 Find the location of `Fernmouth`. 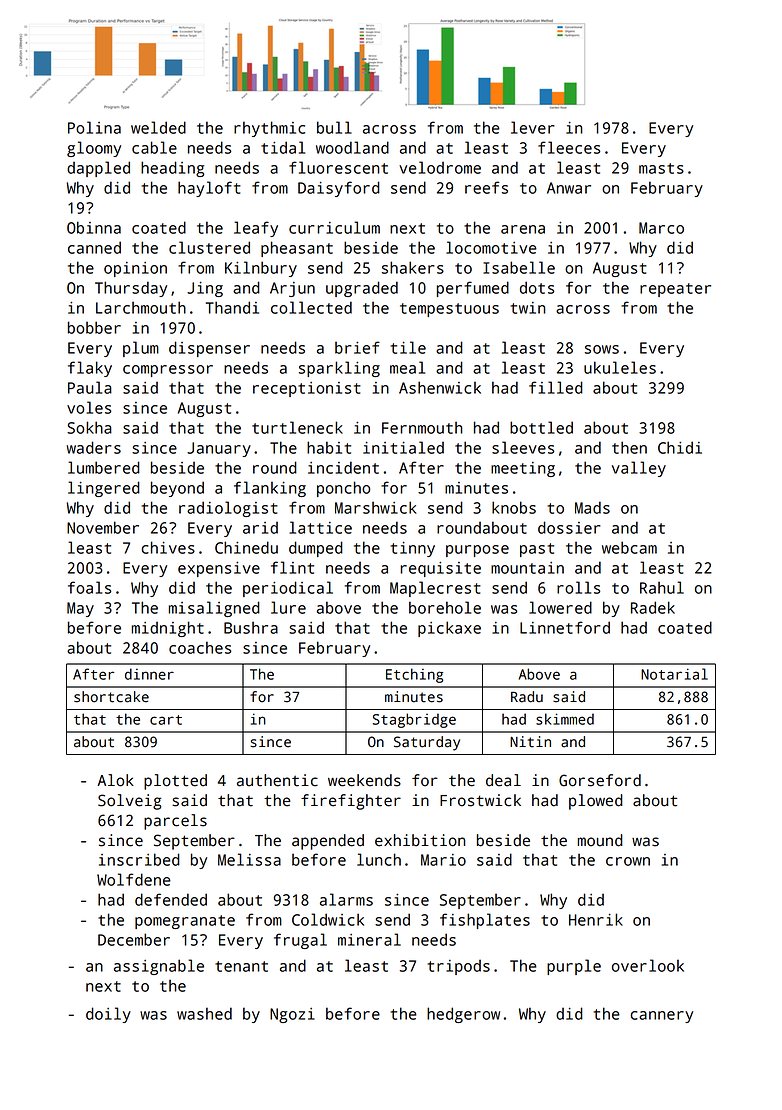

Fernmouth is located at coordinates (422, 428).
